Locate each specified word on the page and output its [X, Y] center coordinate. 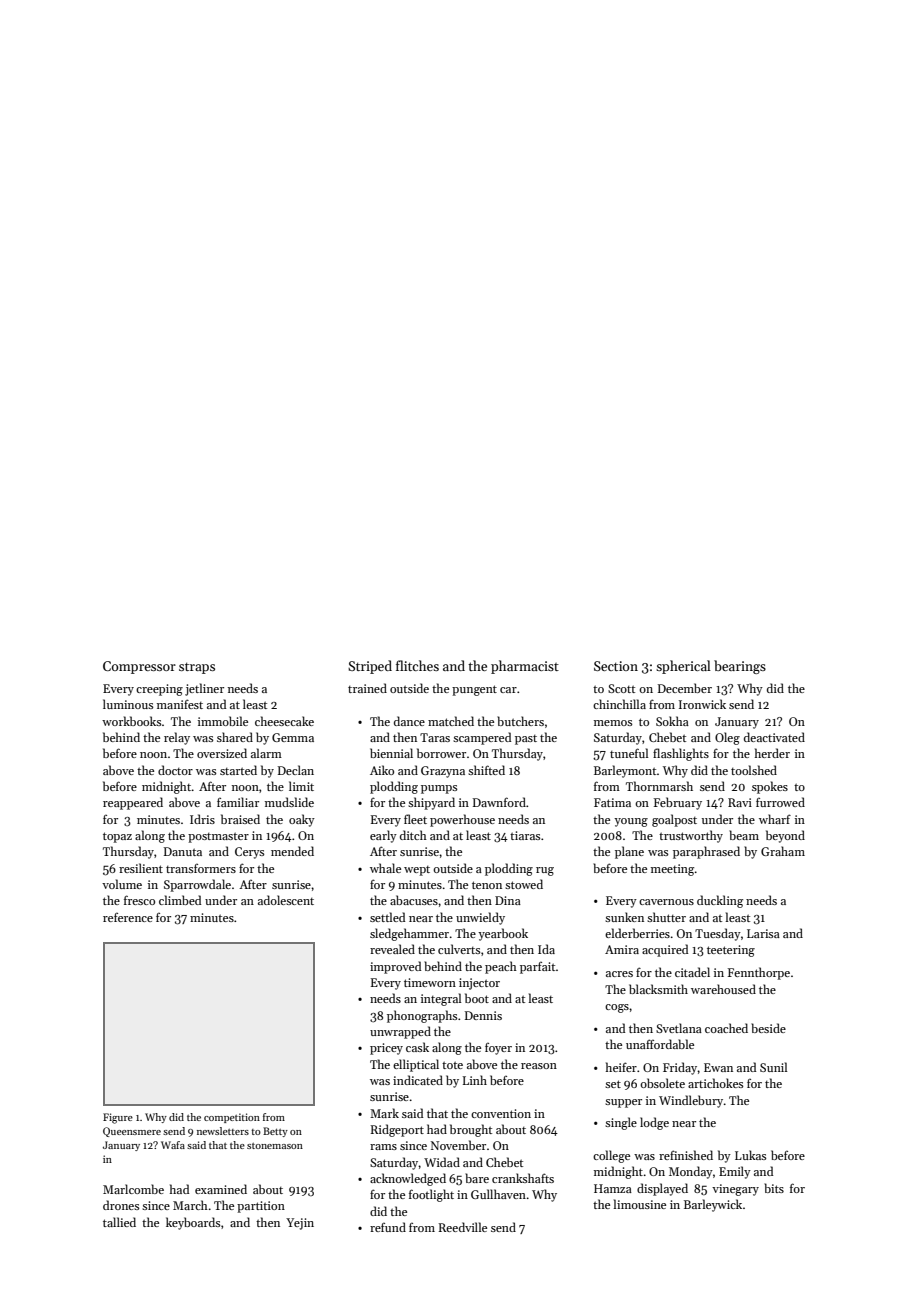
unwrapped [400, 1032]
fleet [415, 819]
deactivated [774, 737]
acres [619, 974]
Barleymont [625, 771]
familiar [238, 802]
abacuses [414, 900]
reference [128, 917]
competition [232, 1118]
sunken [624, 917]
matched [451, 721]
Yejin [300, 1224]
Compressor [139, 667]
